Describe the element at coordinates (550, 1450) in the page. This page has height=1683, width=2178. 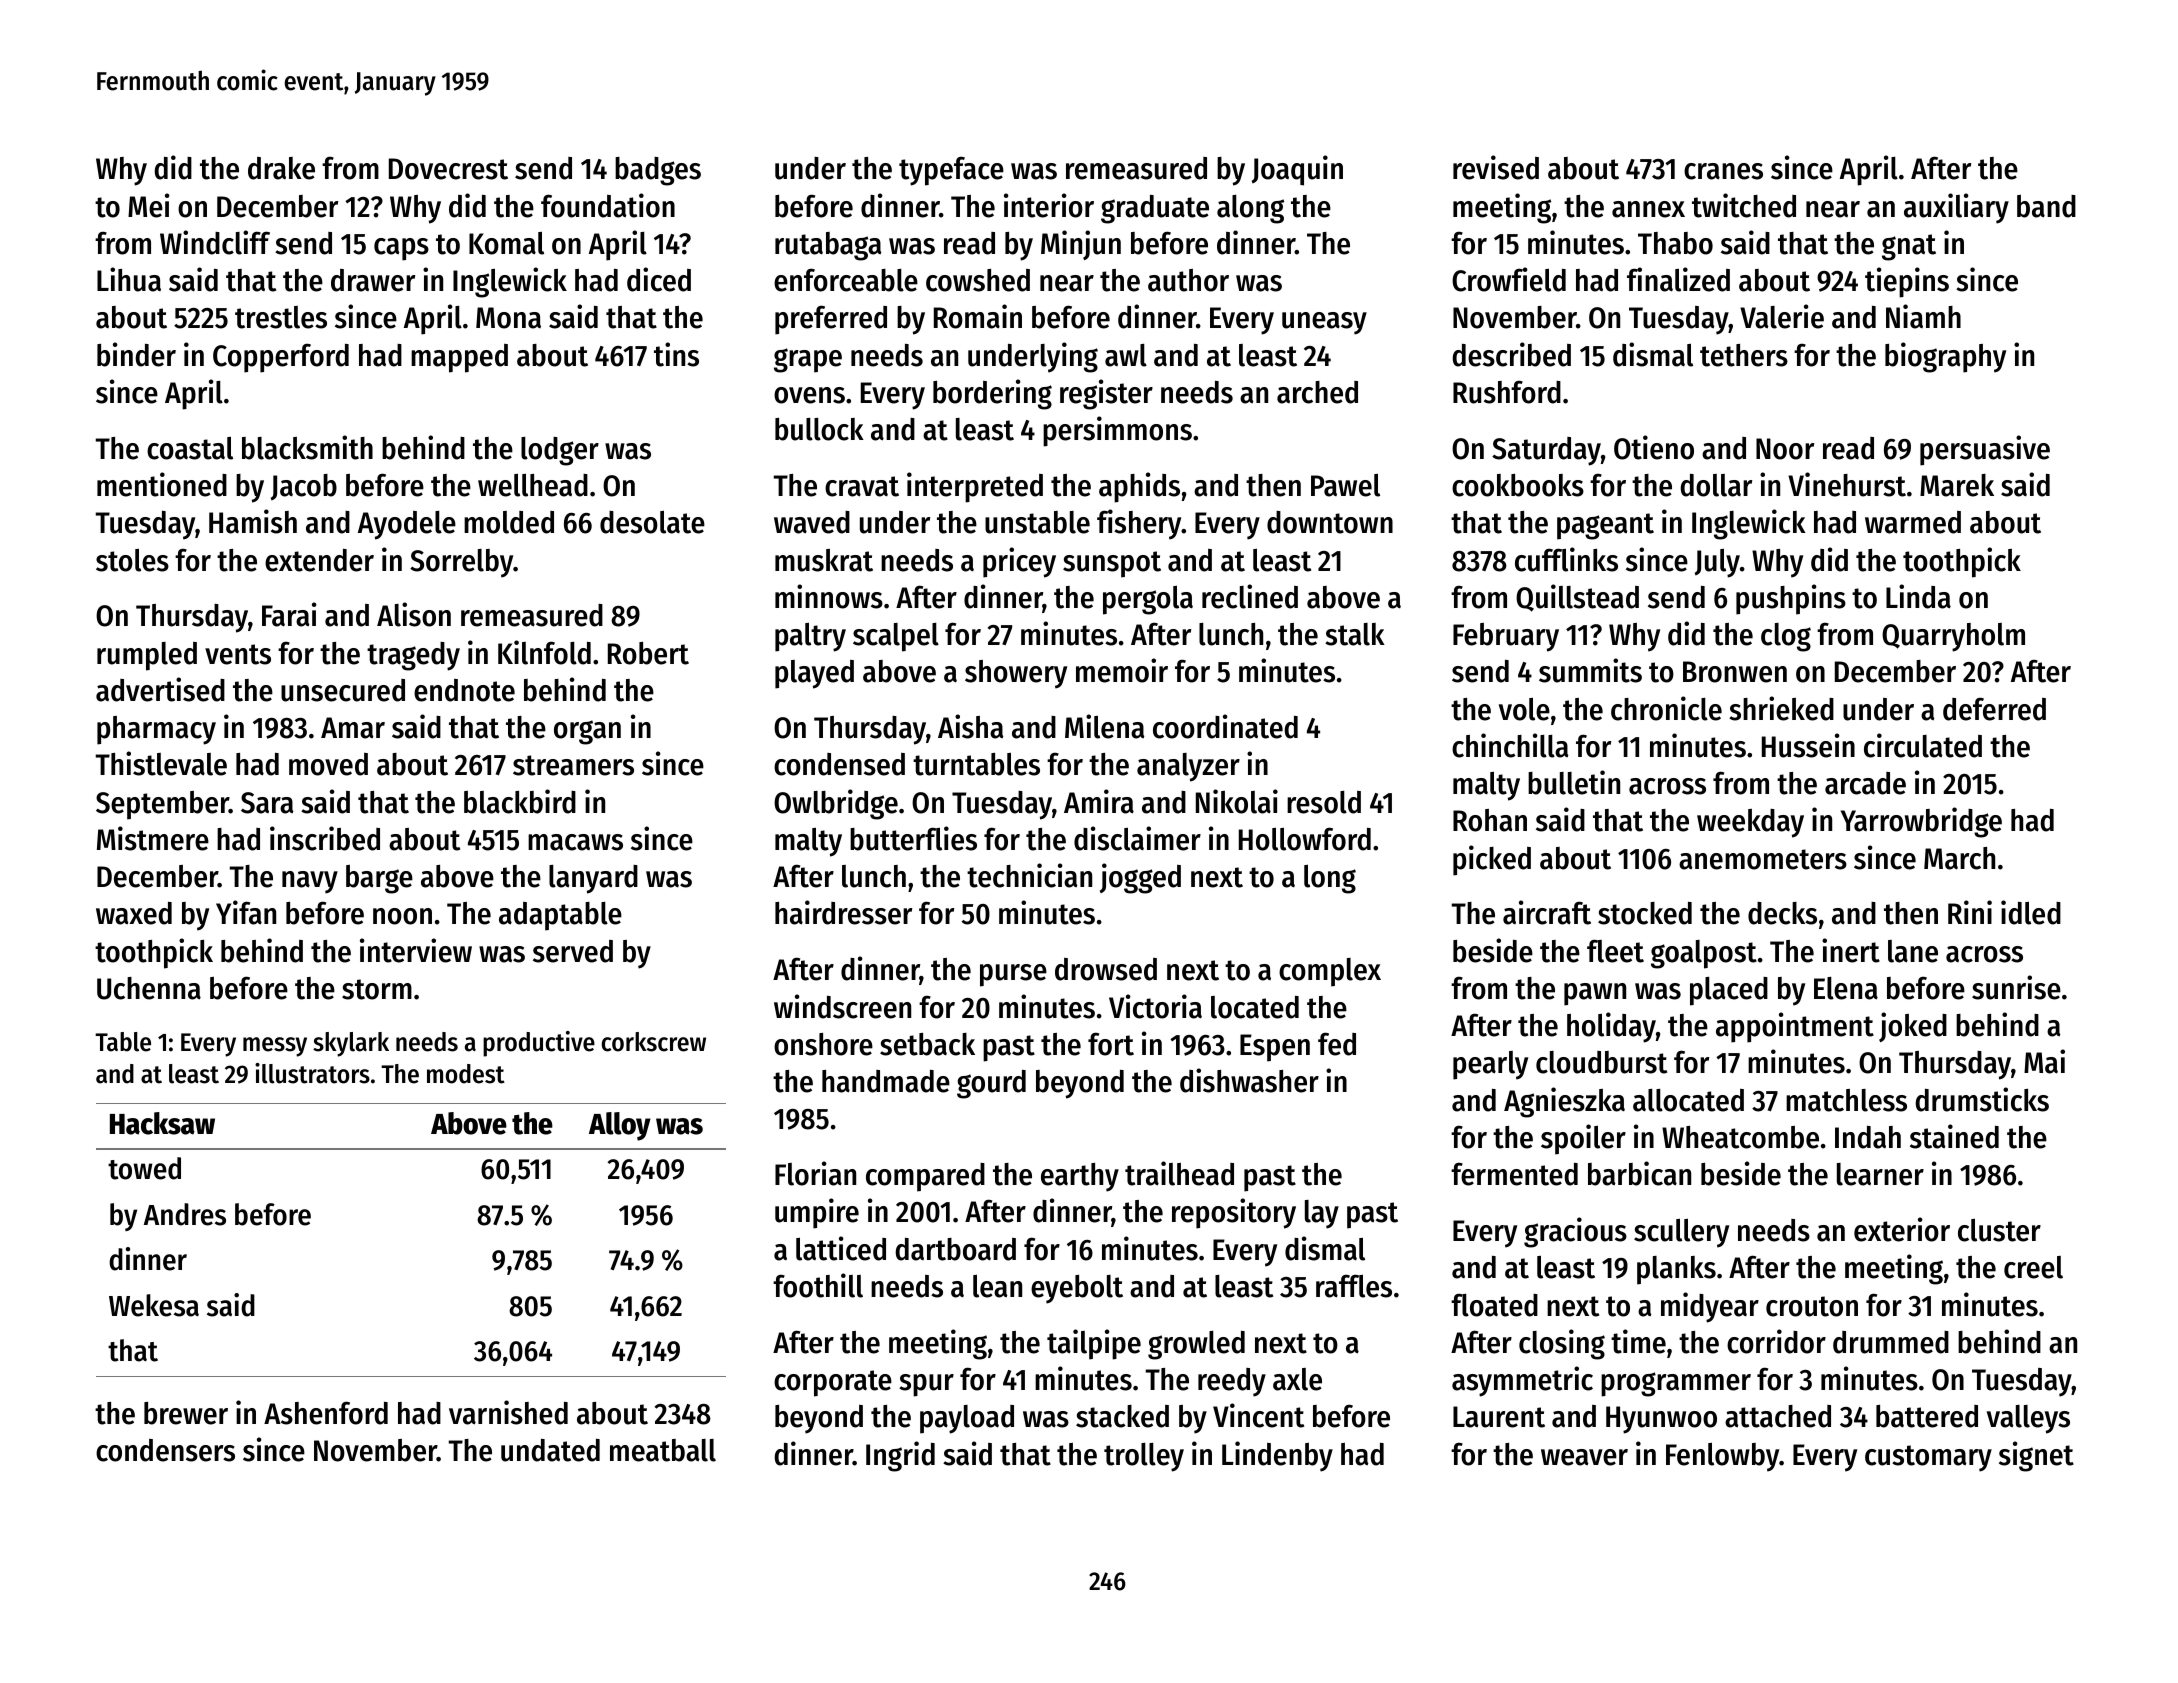
I see `undated` at that location.
